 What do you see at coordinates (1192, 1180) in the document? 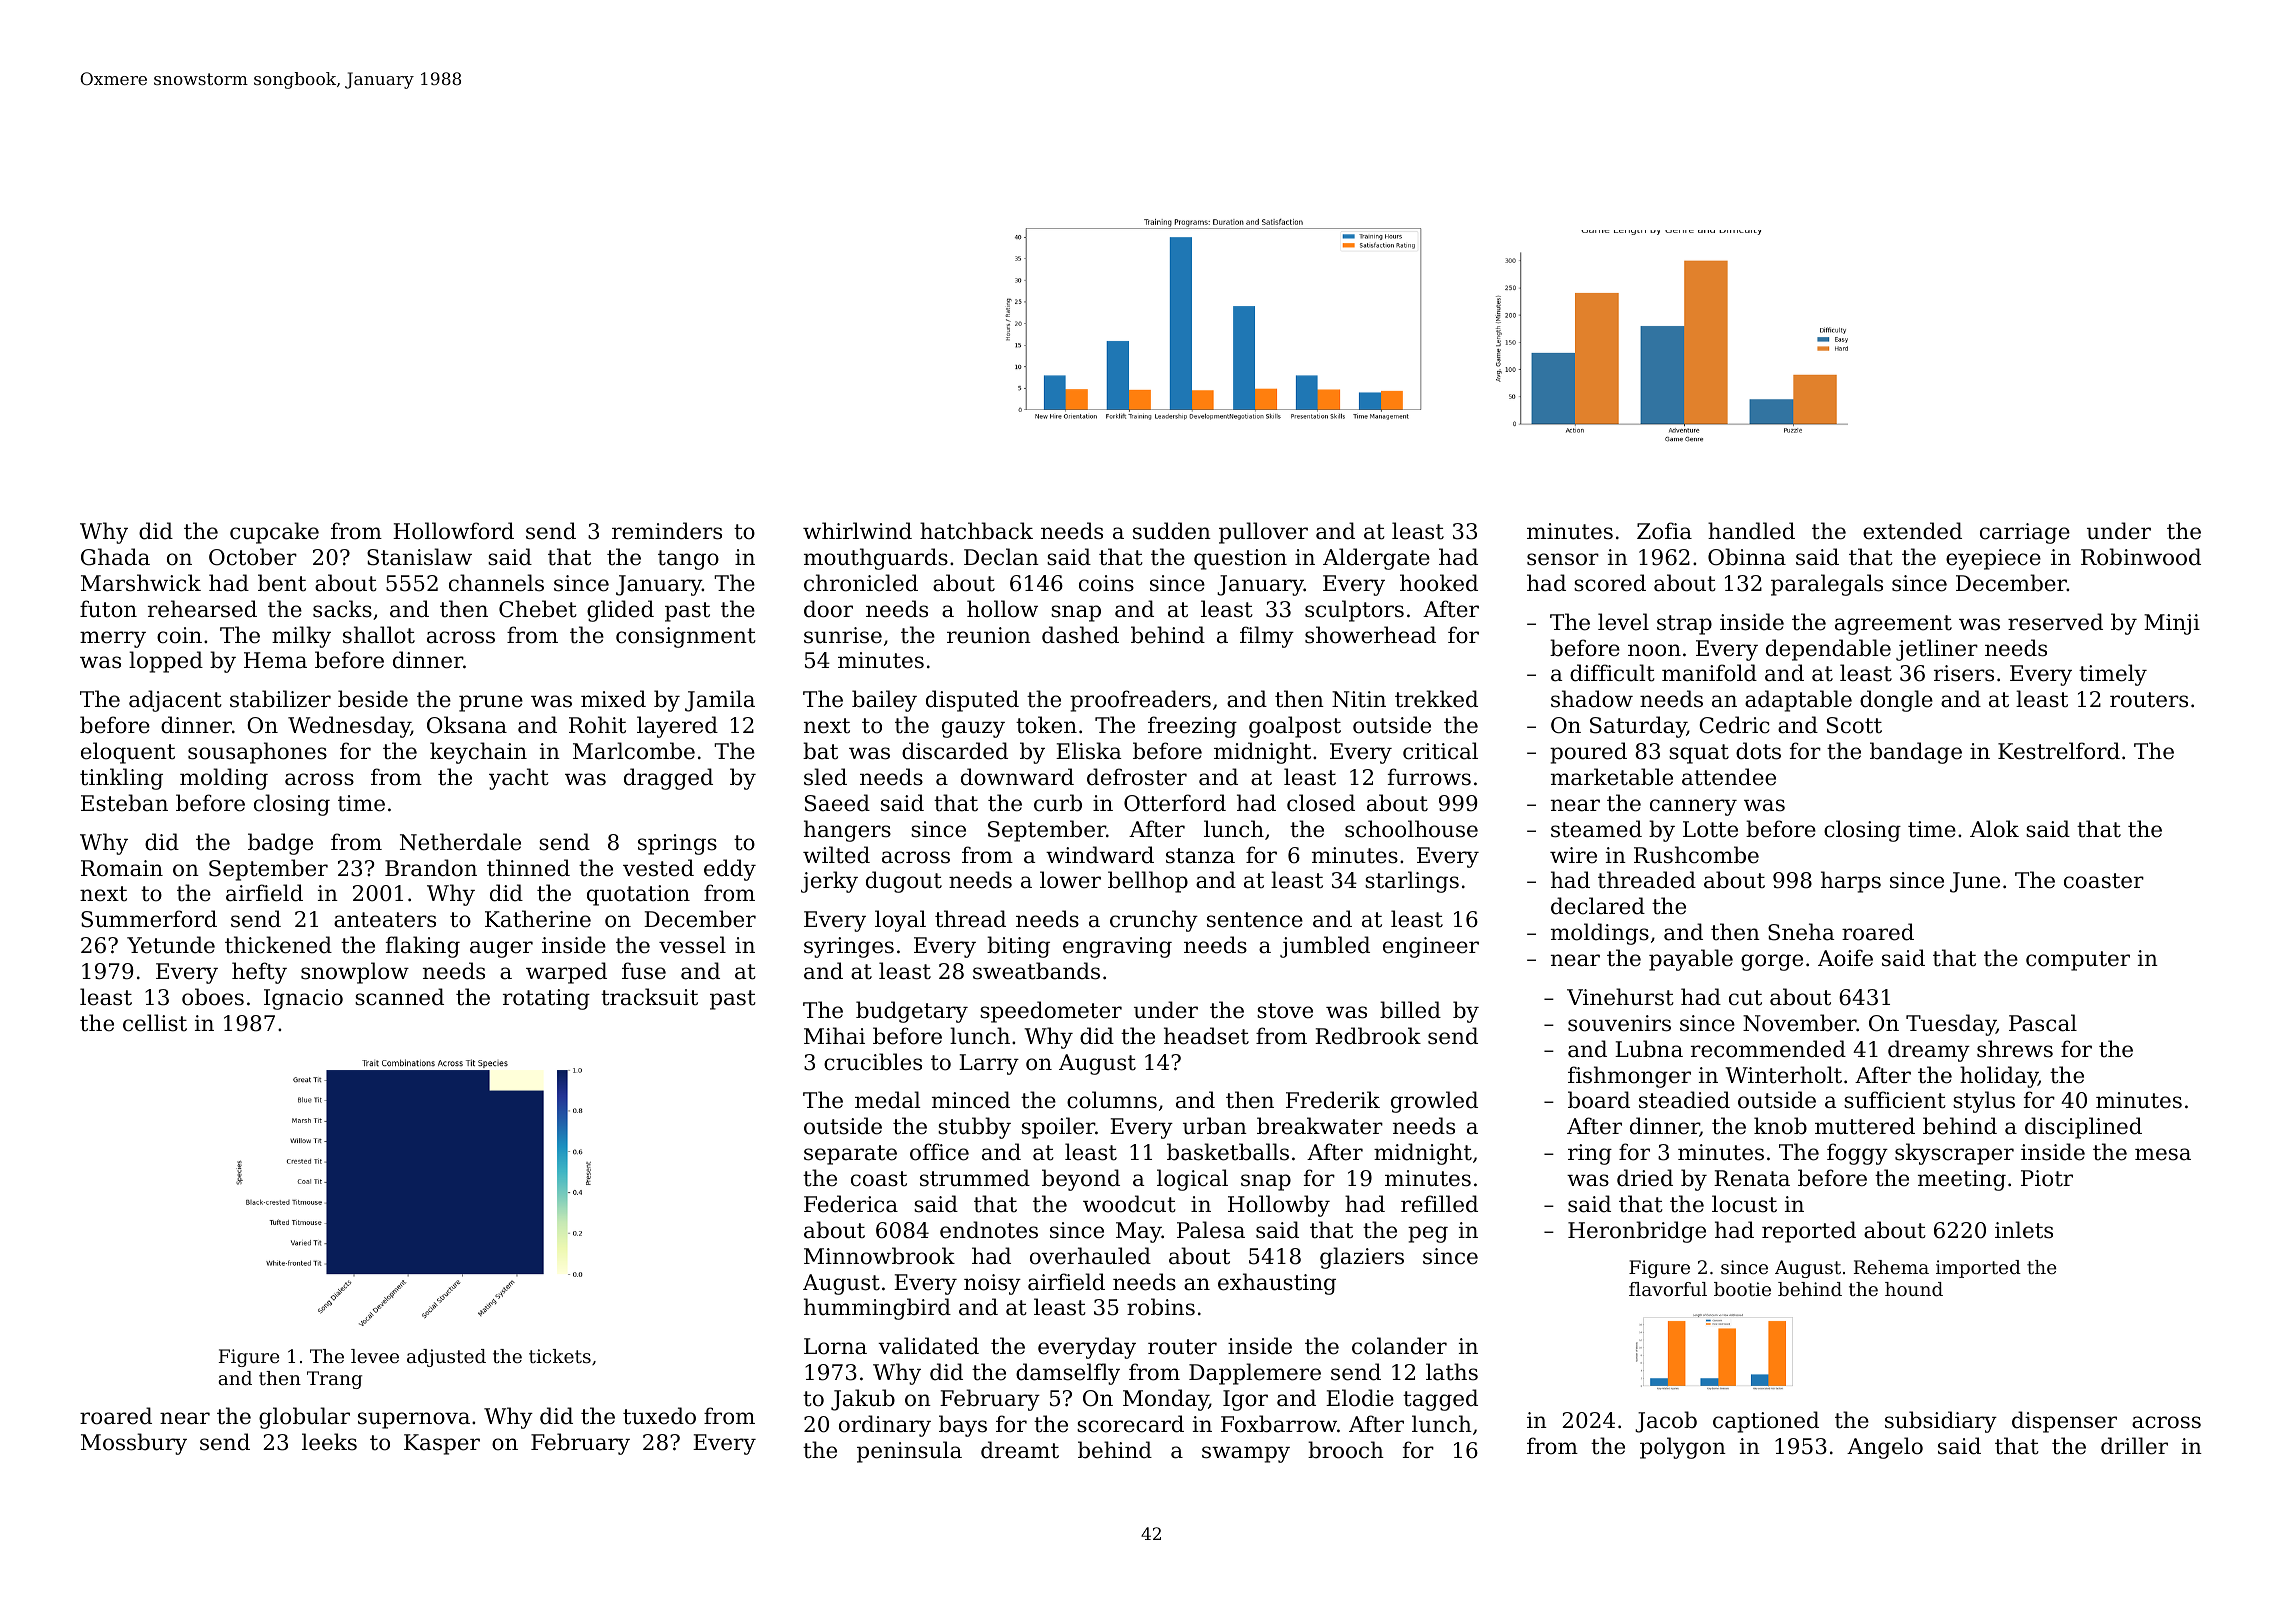
I see `logical` at bounding box center [1192, 1180].
